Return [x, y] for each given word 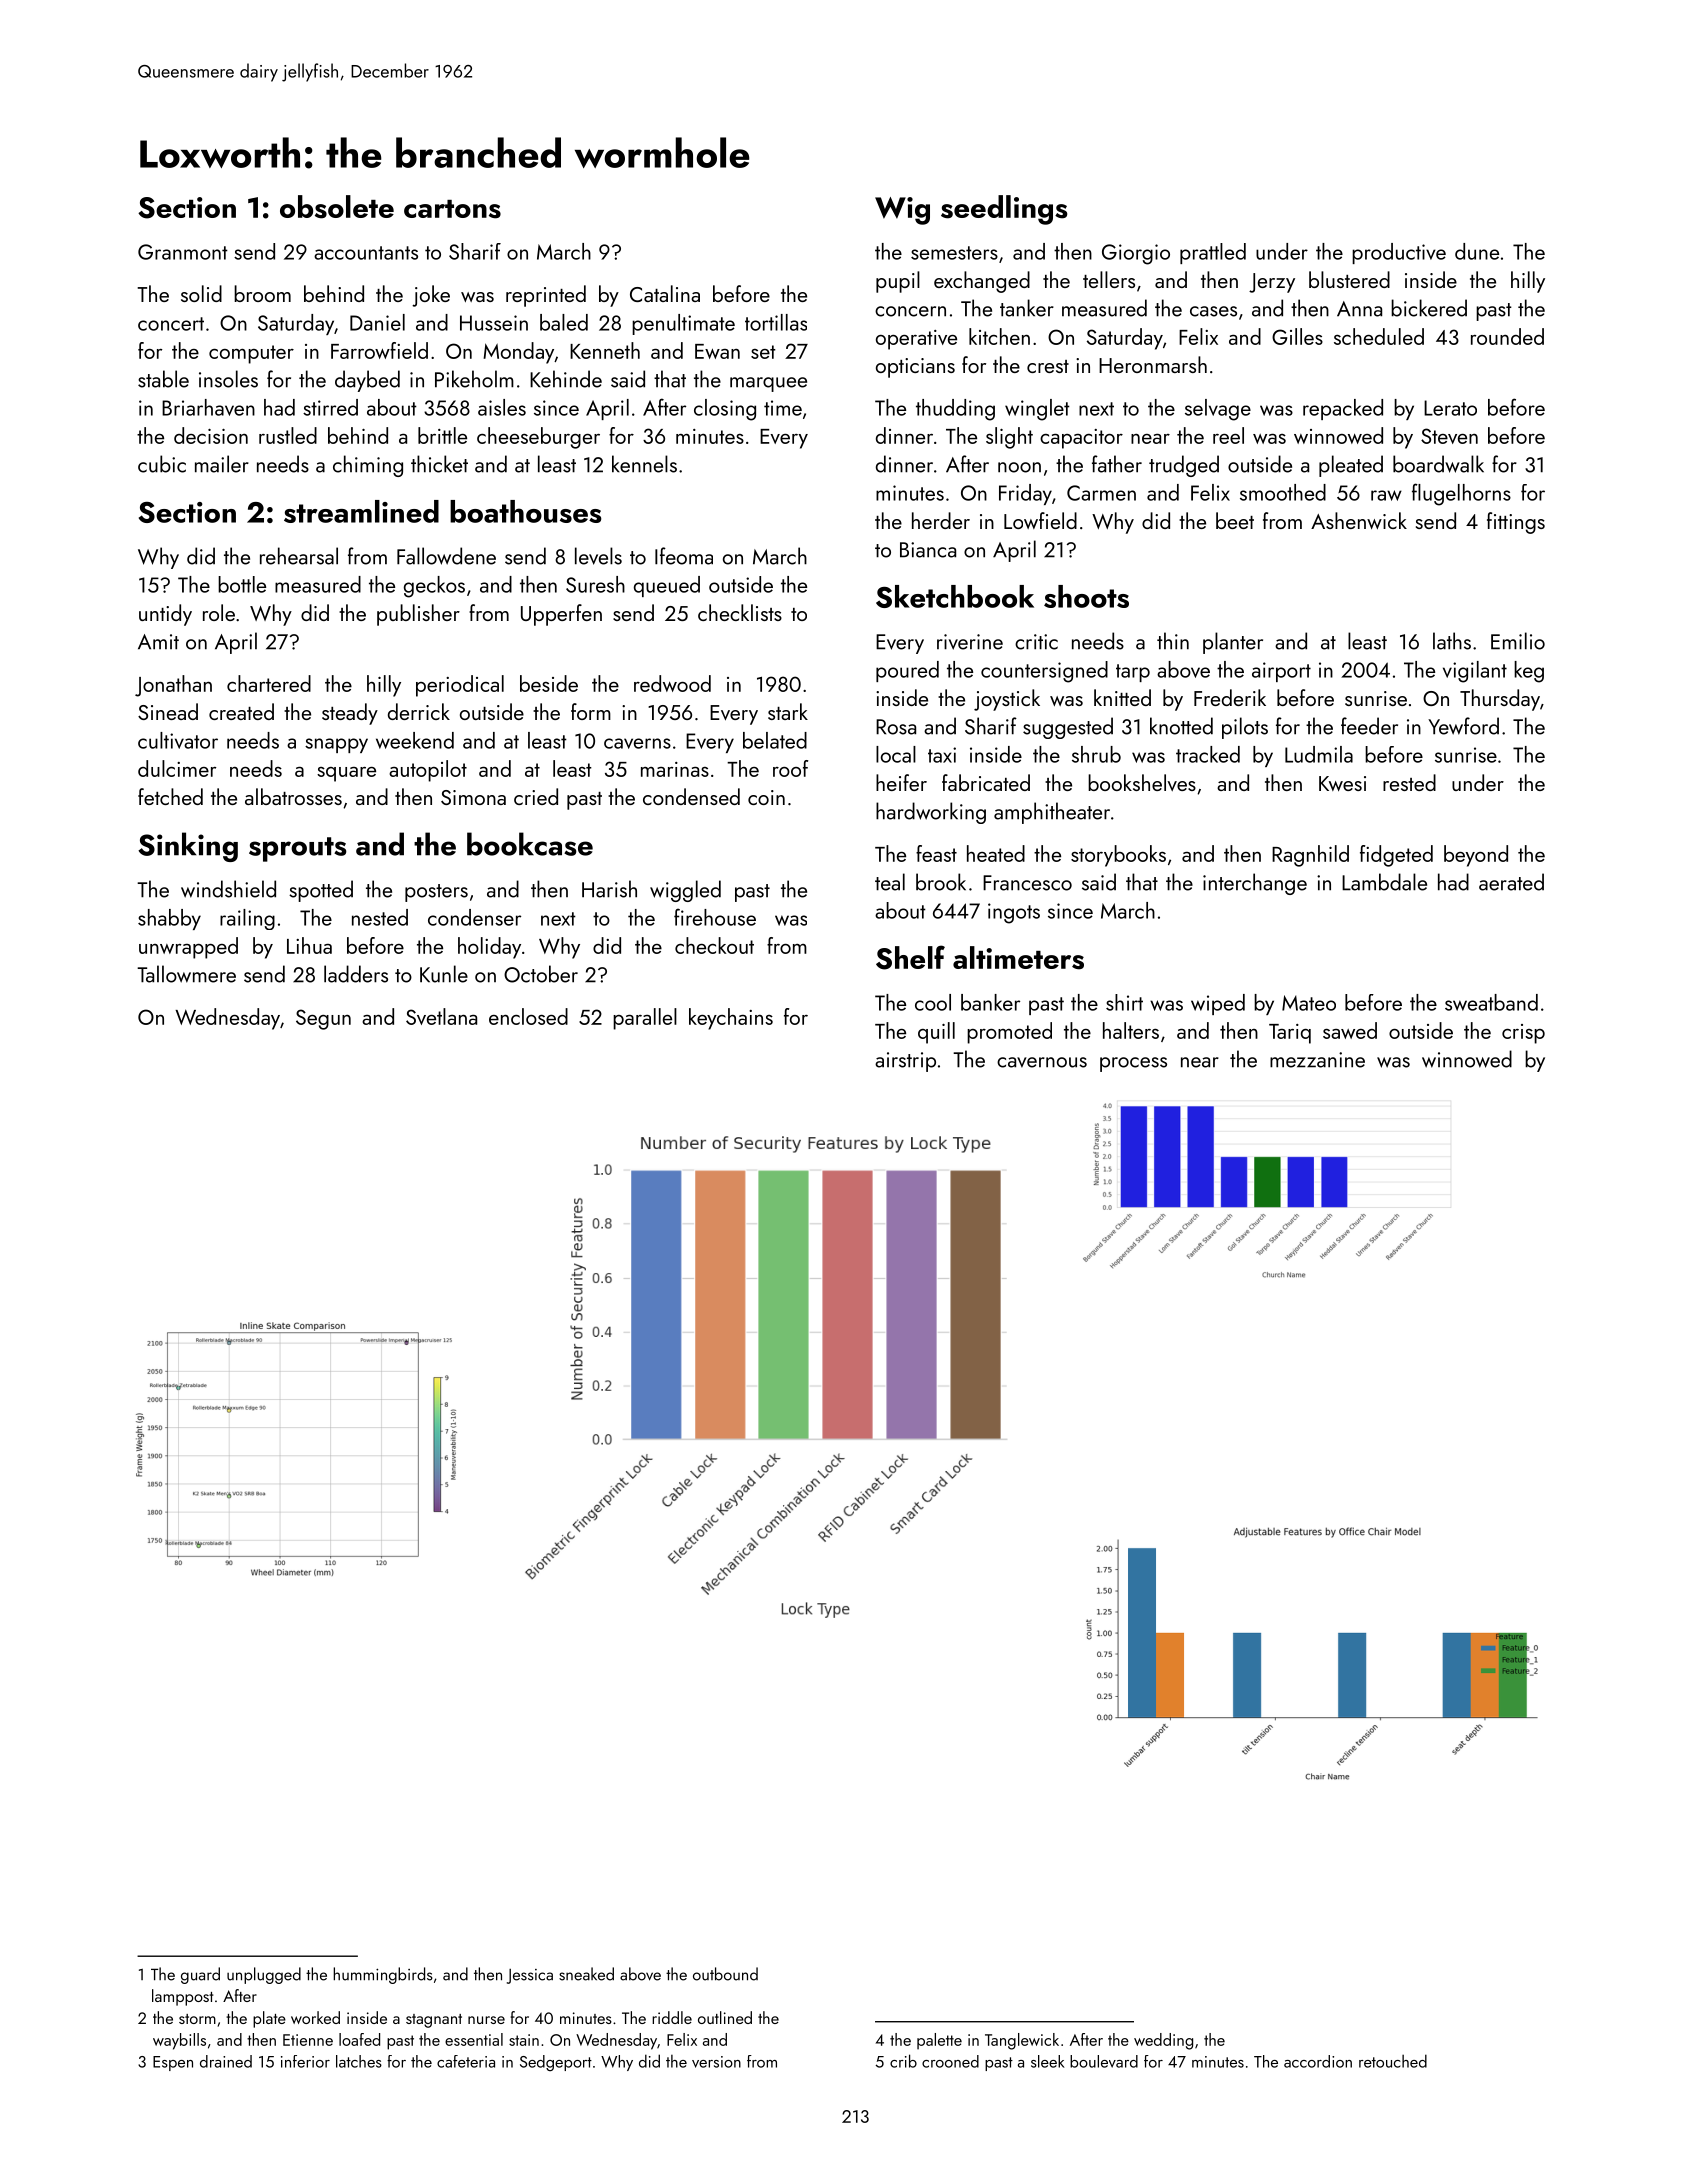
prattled [1213, 253]
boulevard [1104, 2061]
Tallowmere [186, 974]
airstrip [905, 1062]
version [716, 2062]
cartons [452, 209]
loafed [359, 2039]
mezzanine [1317, 1060]
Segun [323, 1019]
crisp [1523, 1034]
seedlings [1004, 210]
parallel [645, 1019]
